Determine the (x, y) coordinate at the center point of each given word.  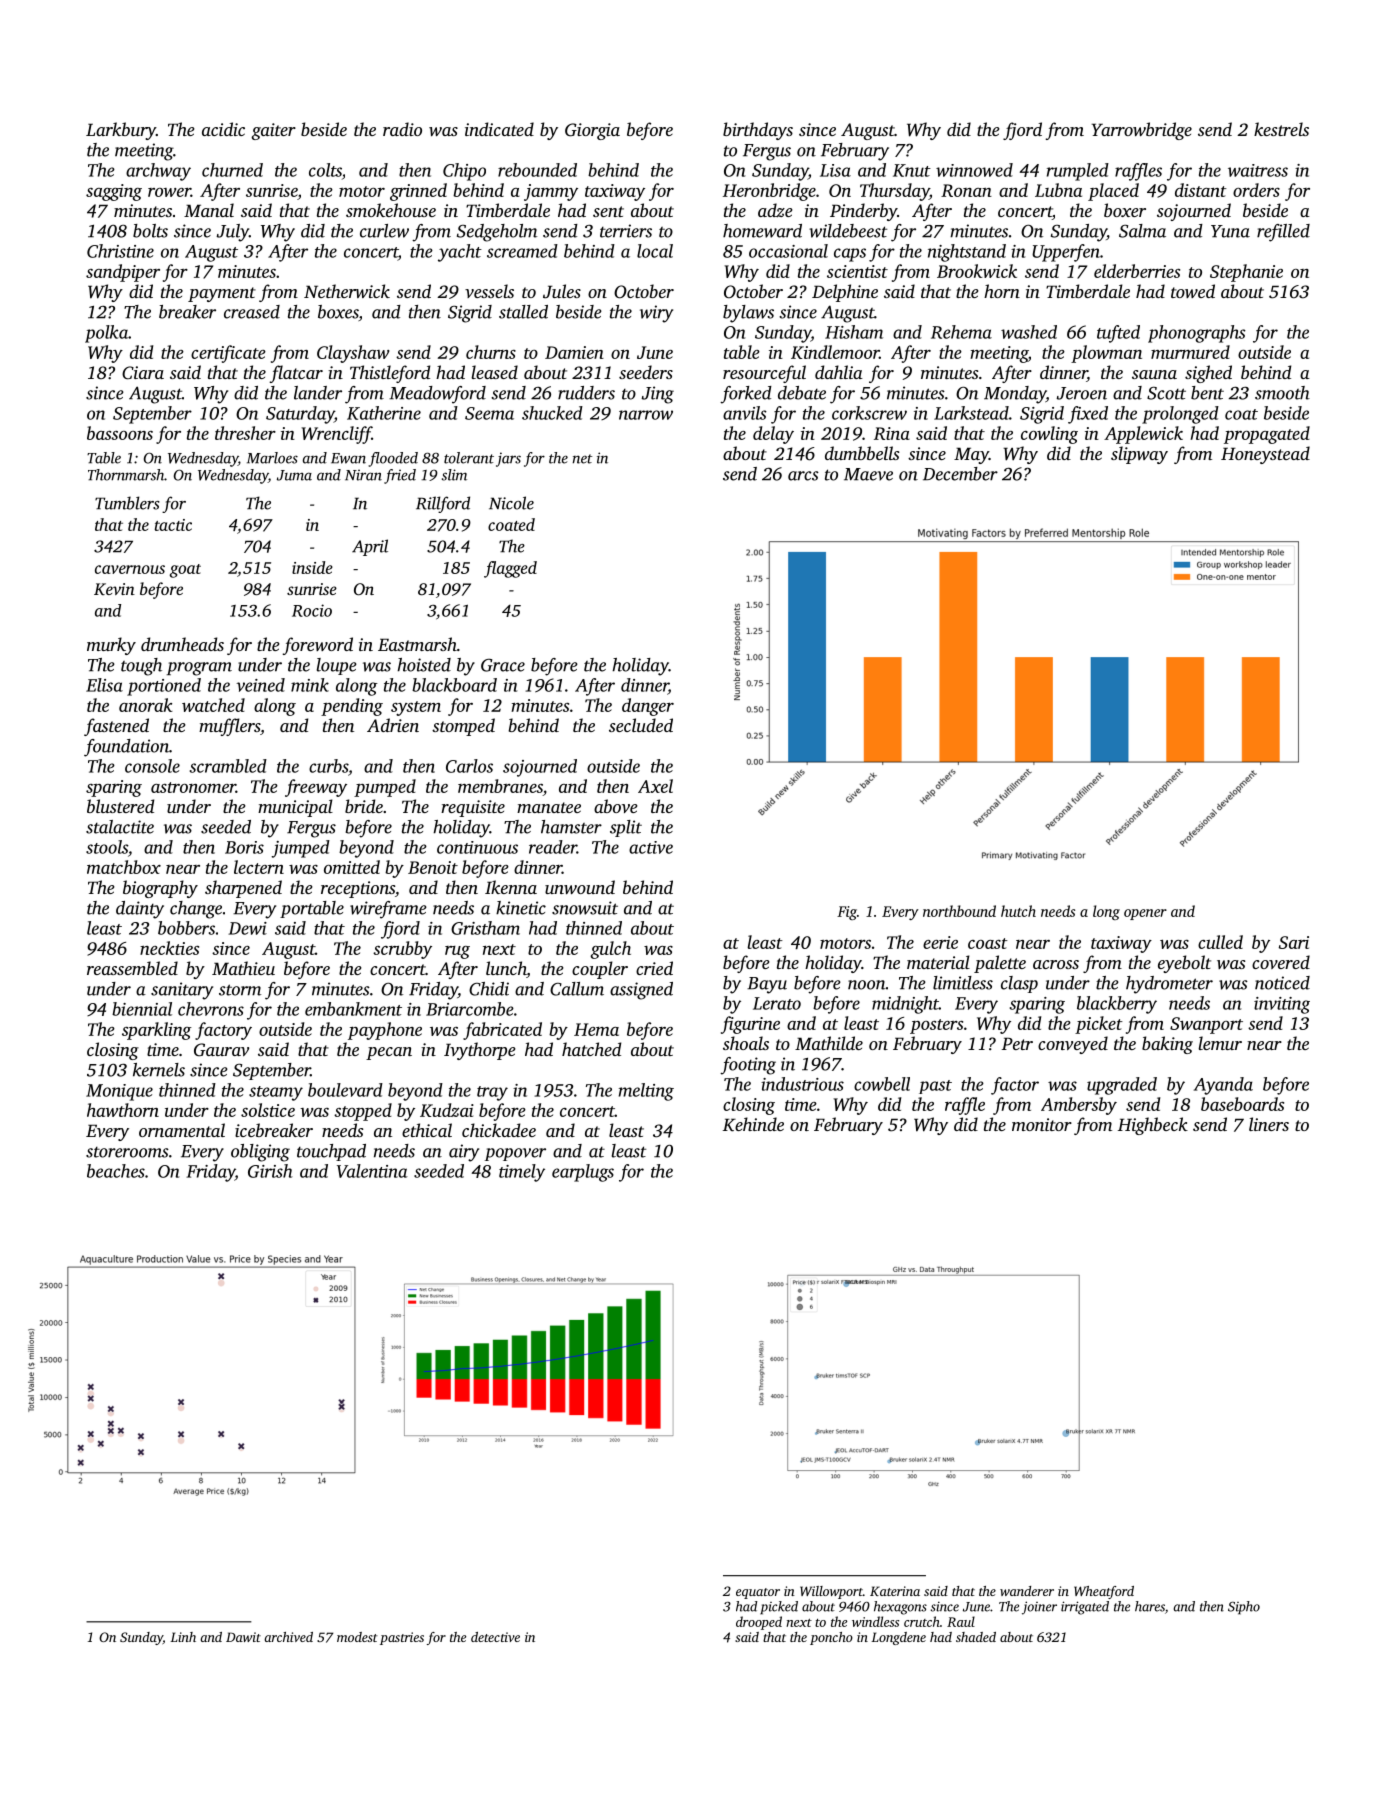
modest (357, 1637)
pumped (385, 788)
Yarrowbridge (1141, 131)
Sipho (1244, 1608)
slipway (1139, 455)
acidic (223, 129)
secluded (641, 725)
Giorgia (592, 131)
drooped (759, 1623)
